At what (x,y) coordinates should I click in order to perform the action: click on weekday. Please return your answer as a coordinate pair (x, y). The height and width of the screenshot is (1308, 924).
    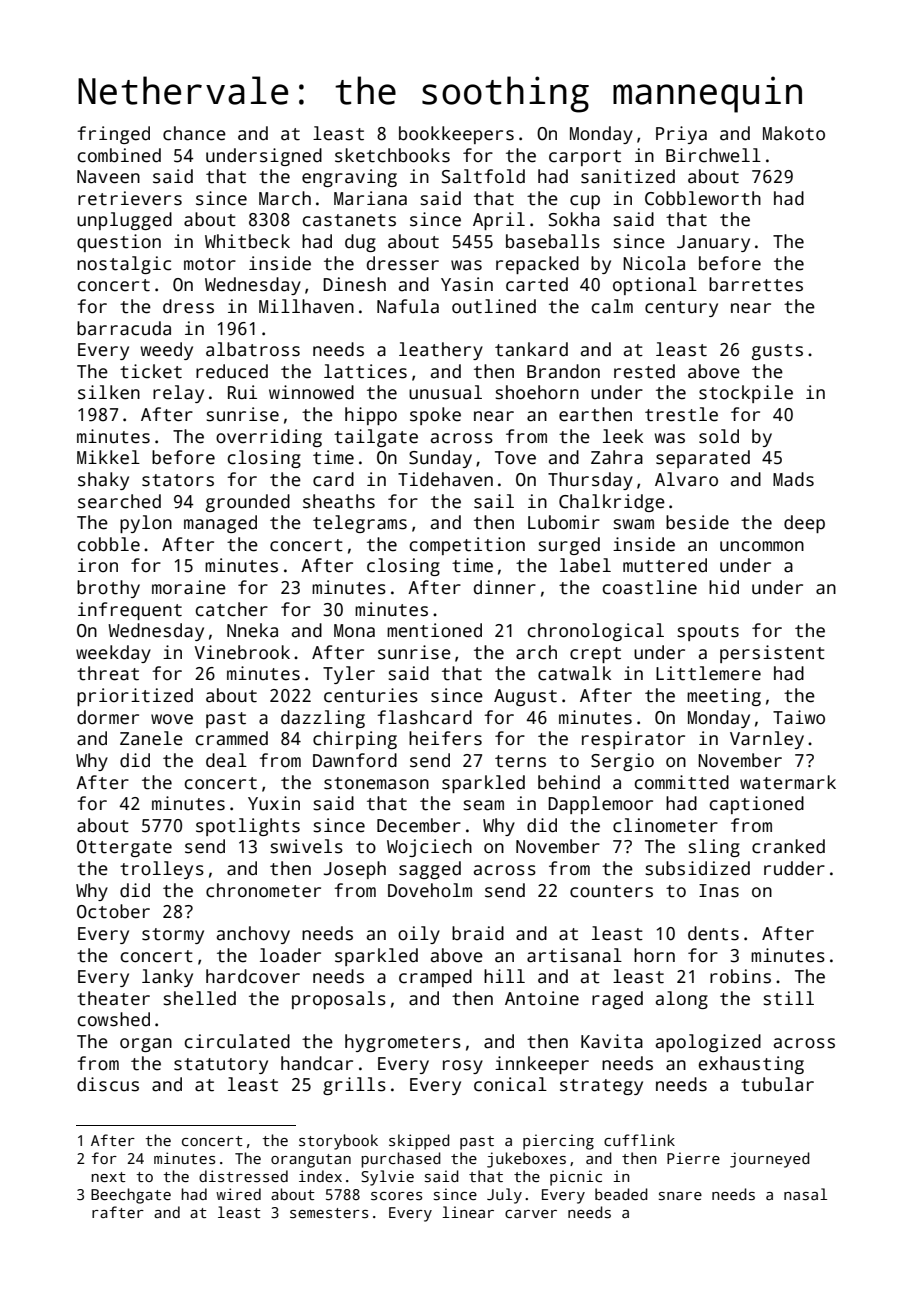
    Looking at the image, I should click on (113, 654).
